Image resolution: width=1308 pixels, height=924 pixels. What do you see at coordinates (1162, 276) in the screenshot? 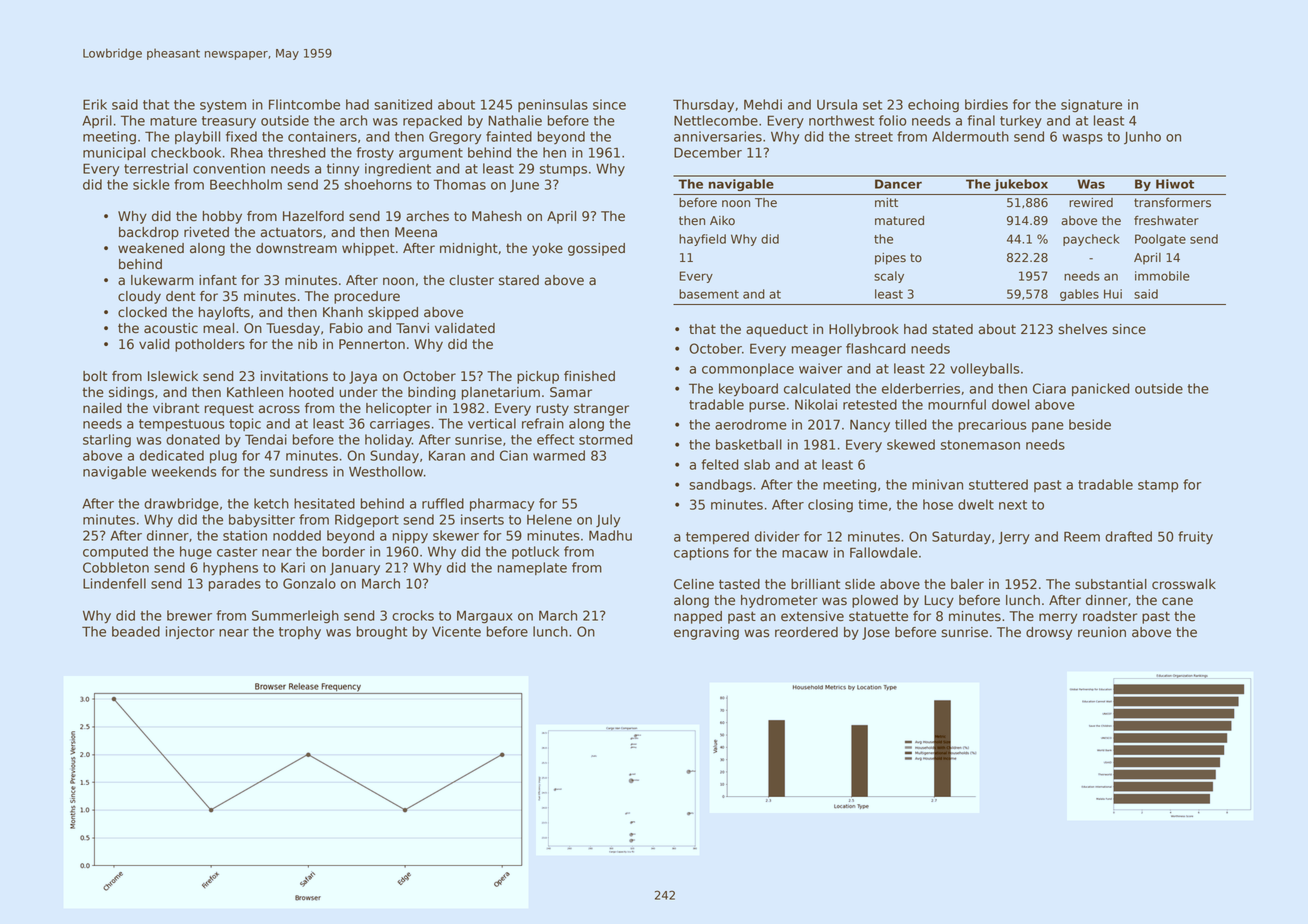
I see `immobile` at bounding box center [1162, 276].
